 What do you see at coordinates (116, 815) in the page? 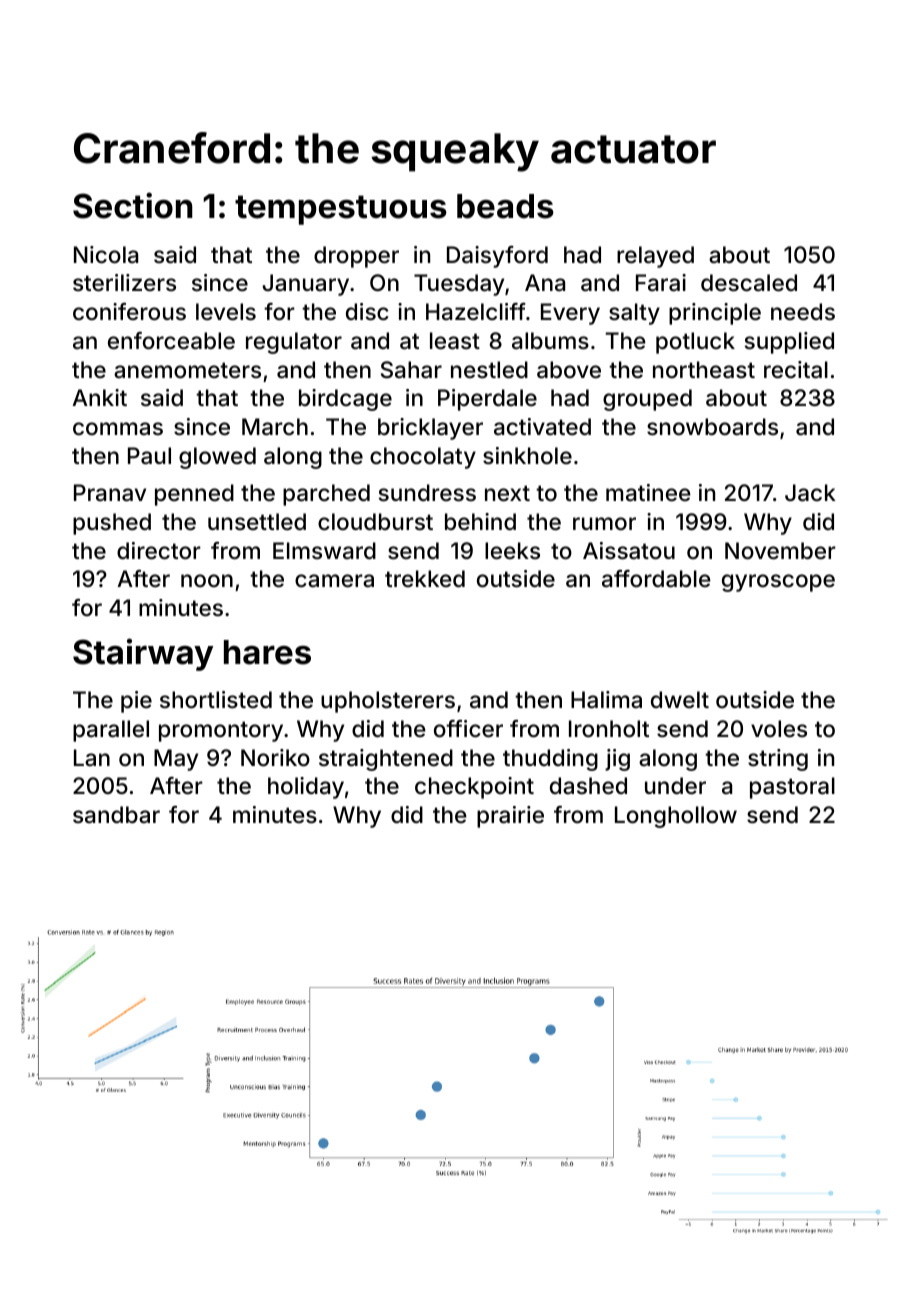
I see `sandbar` at bounding box center [116, 815].
